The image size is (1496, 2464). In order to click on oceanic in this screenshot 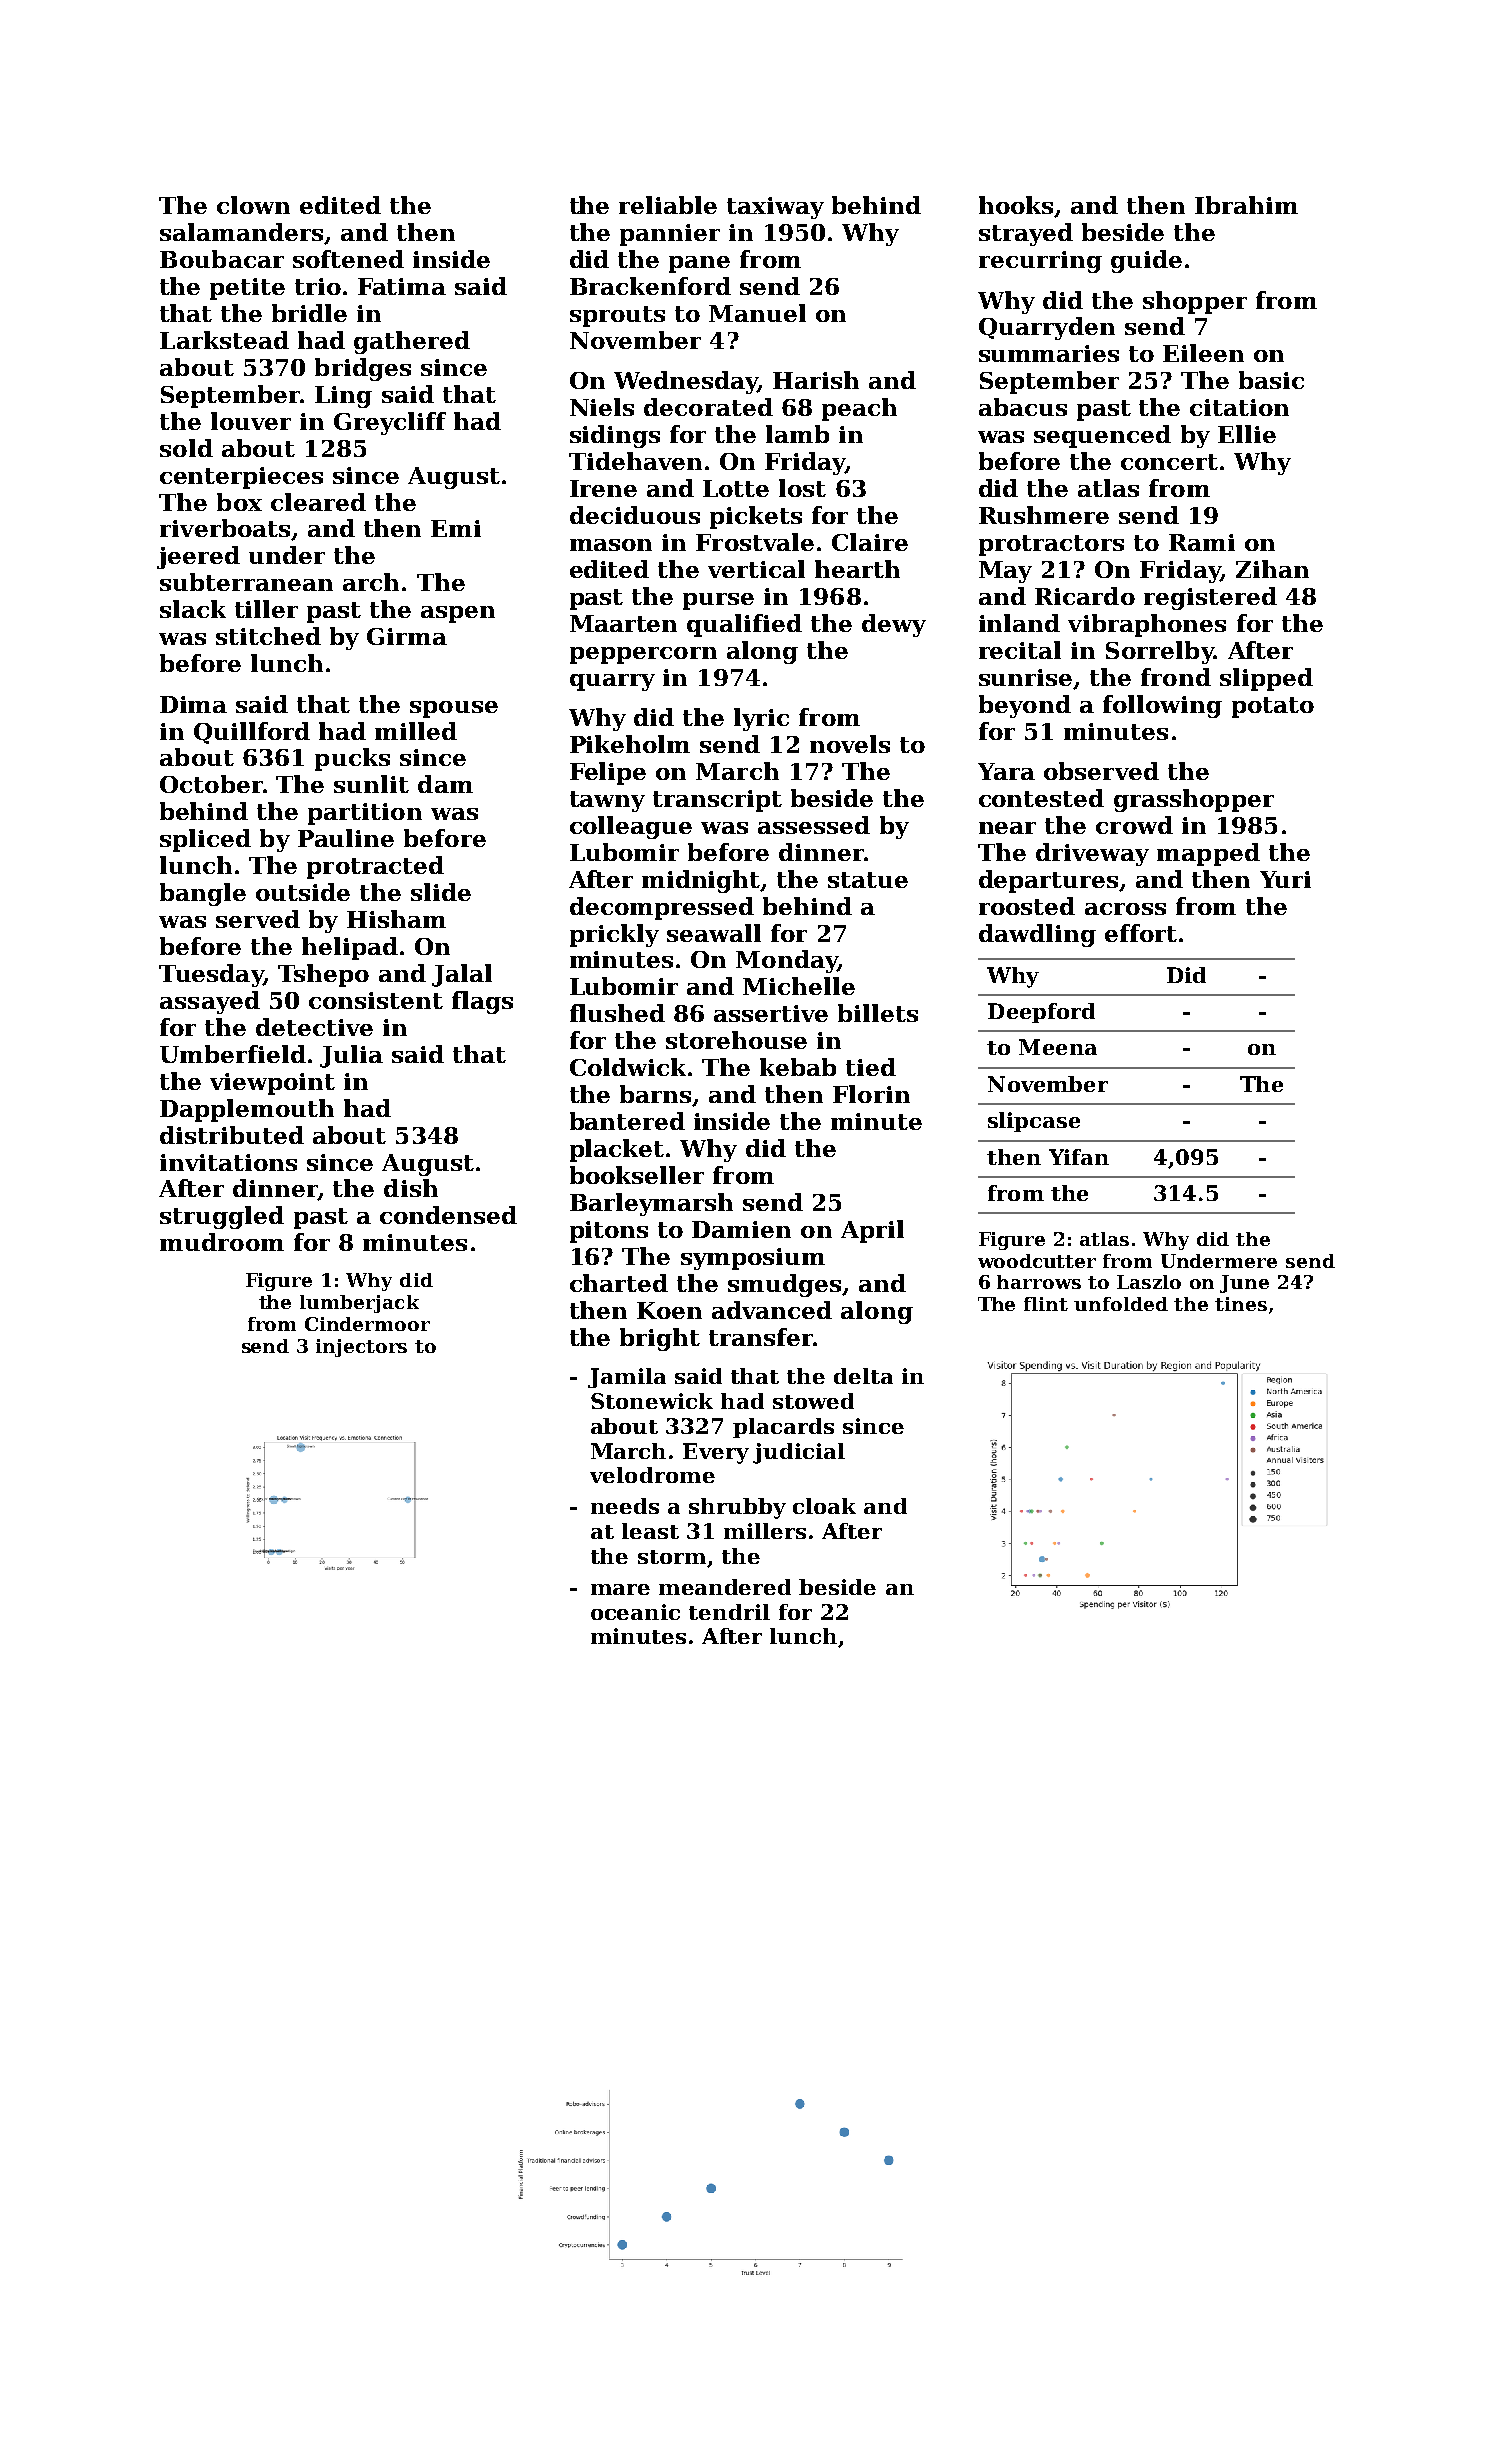, I will do `click(635, 1612)`.
